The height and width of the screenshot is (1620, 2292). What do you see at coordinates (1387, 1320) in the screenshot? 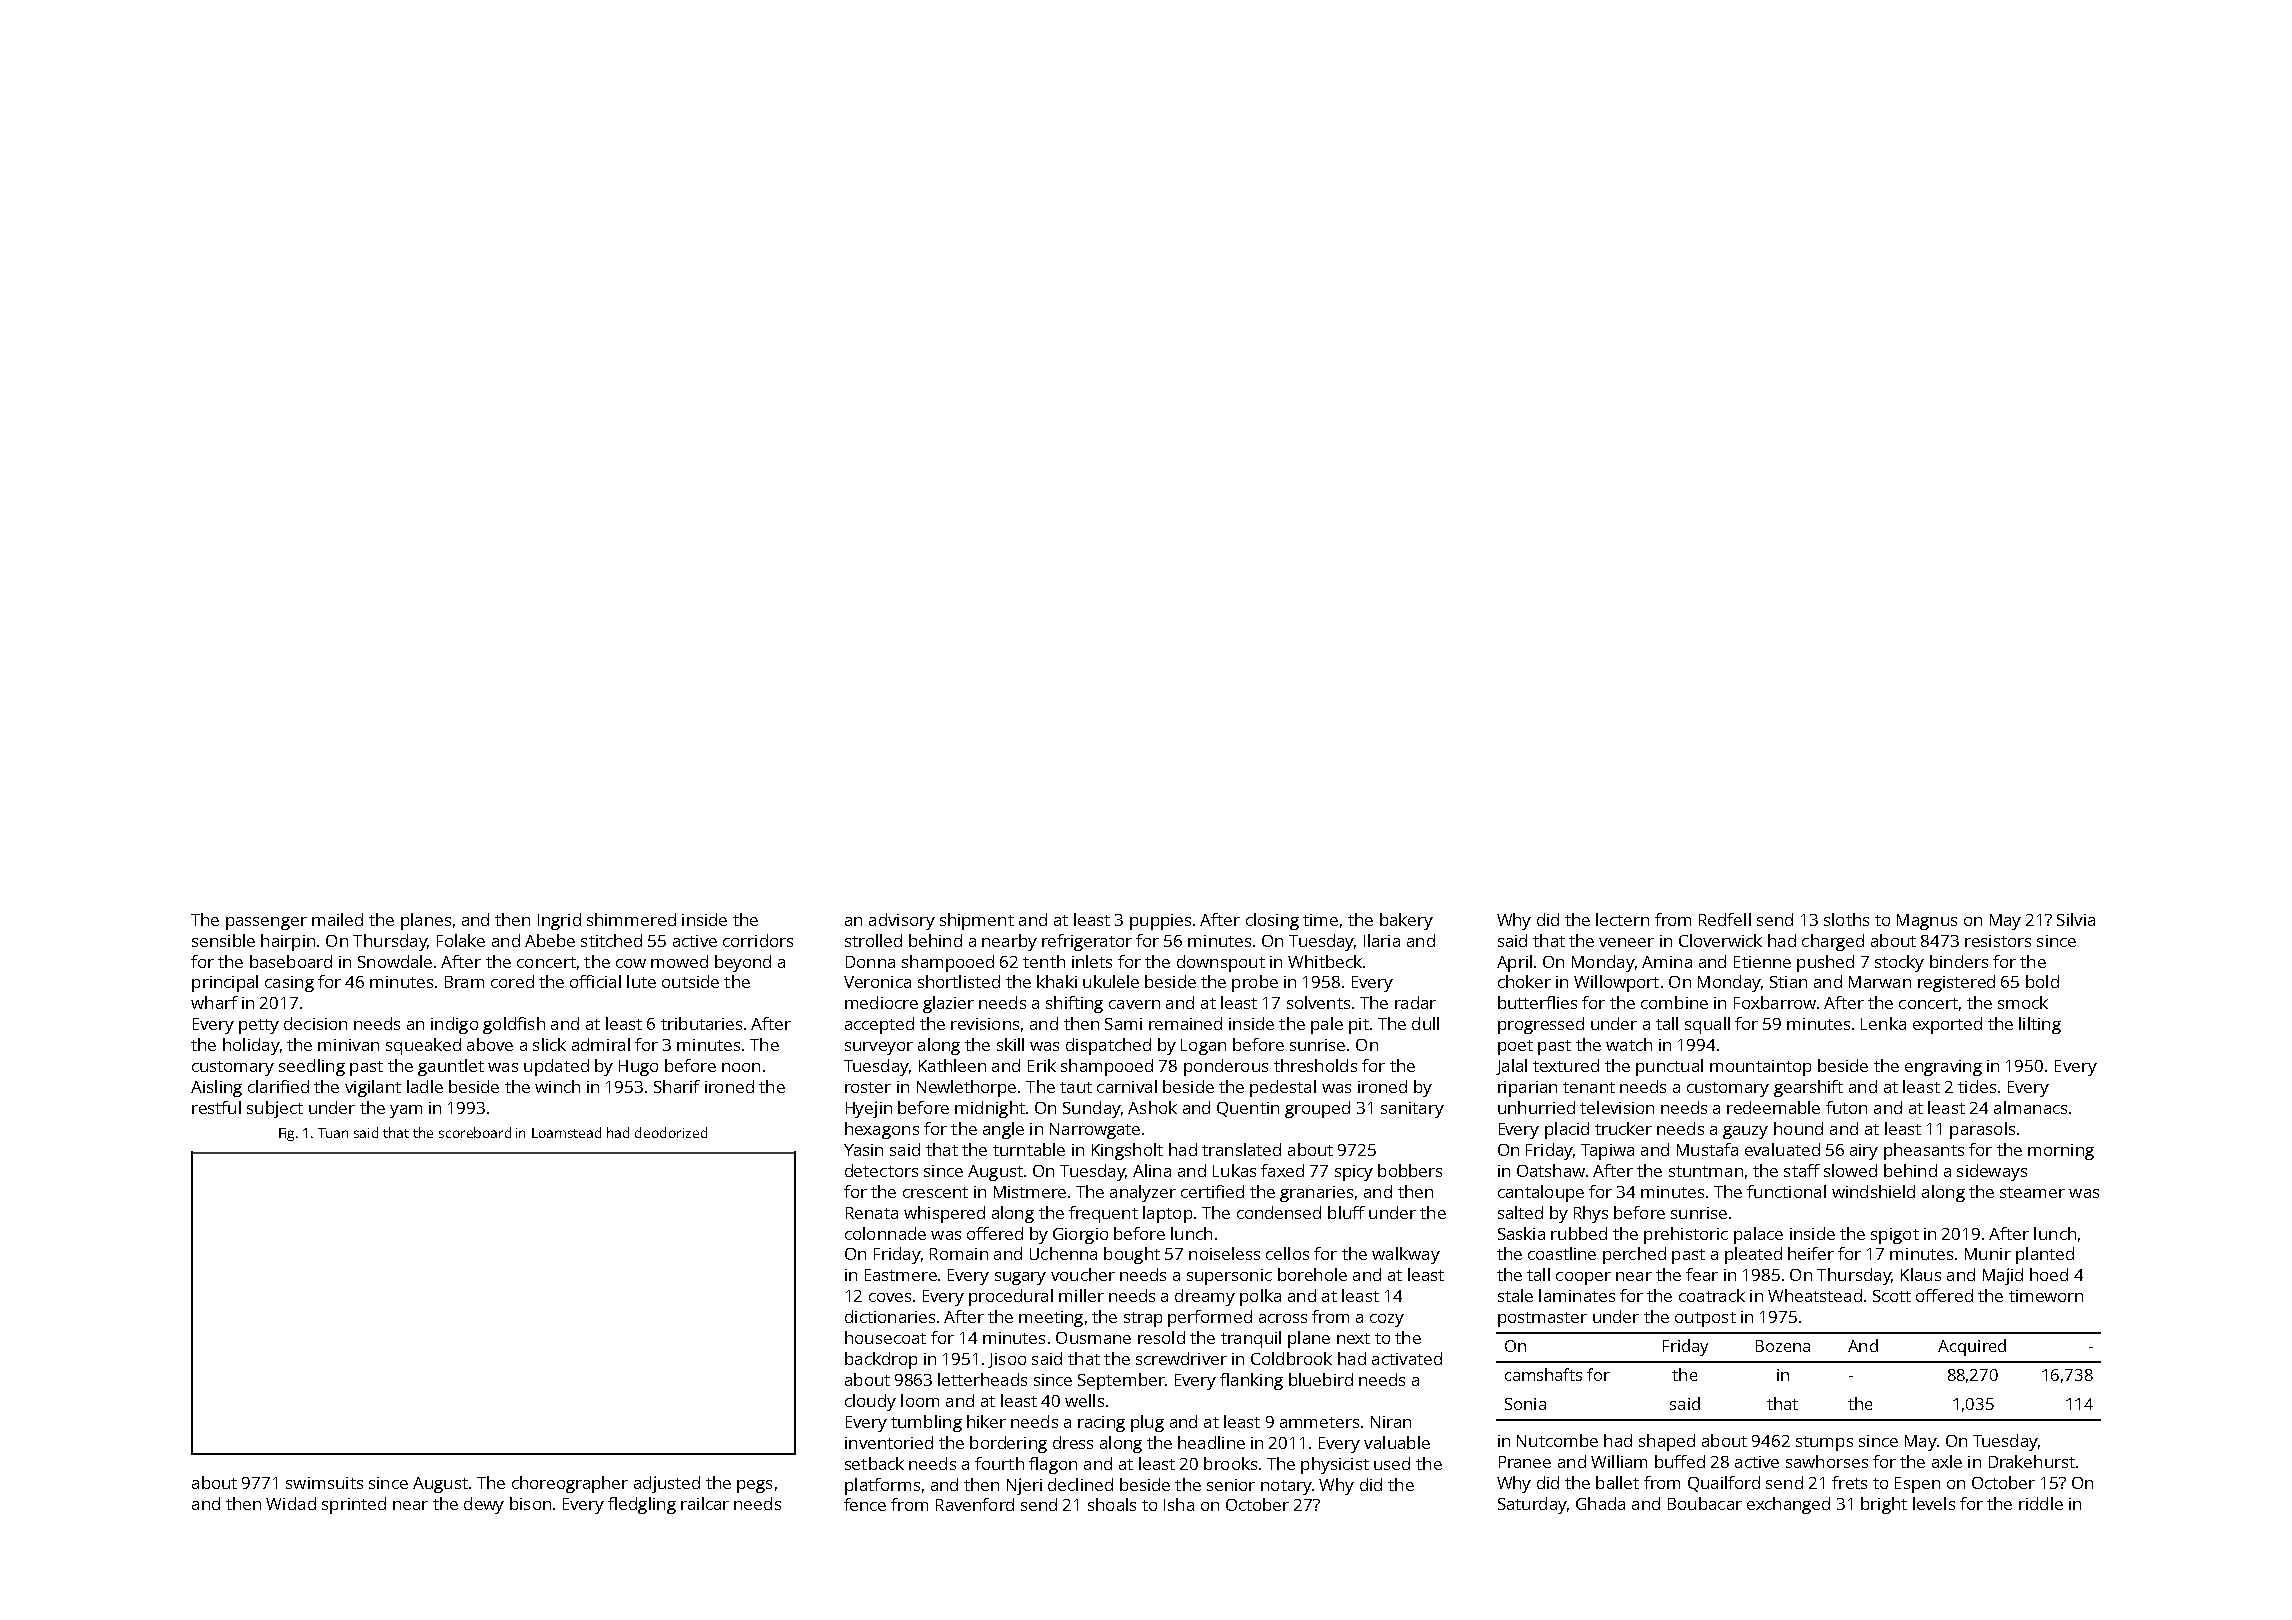
I see `cozy` at bounding box center [1387, 1320].
